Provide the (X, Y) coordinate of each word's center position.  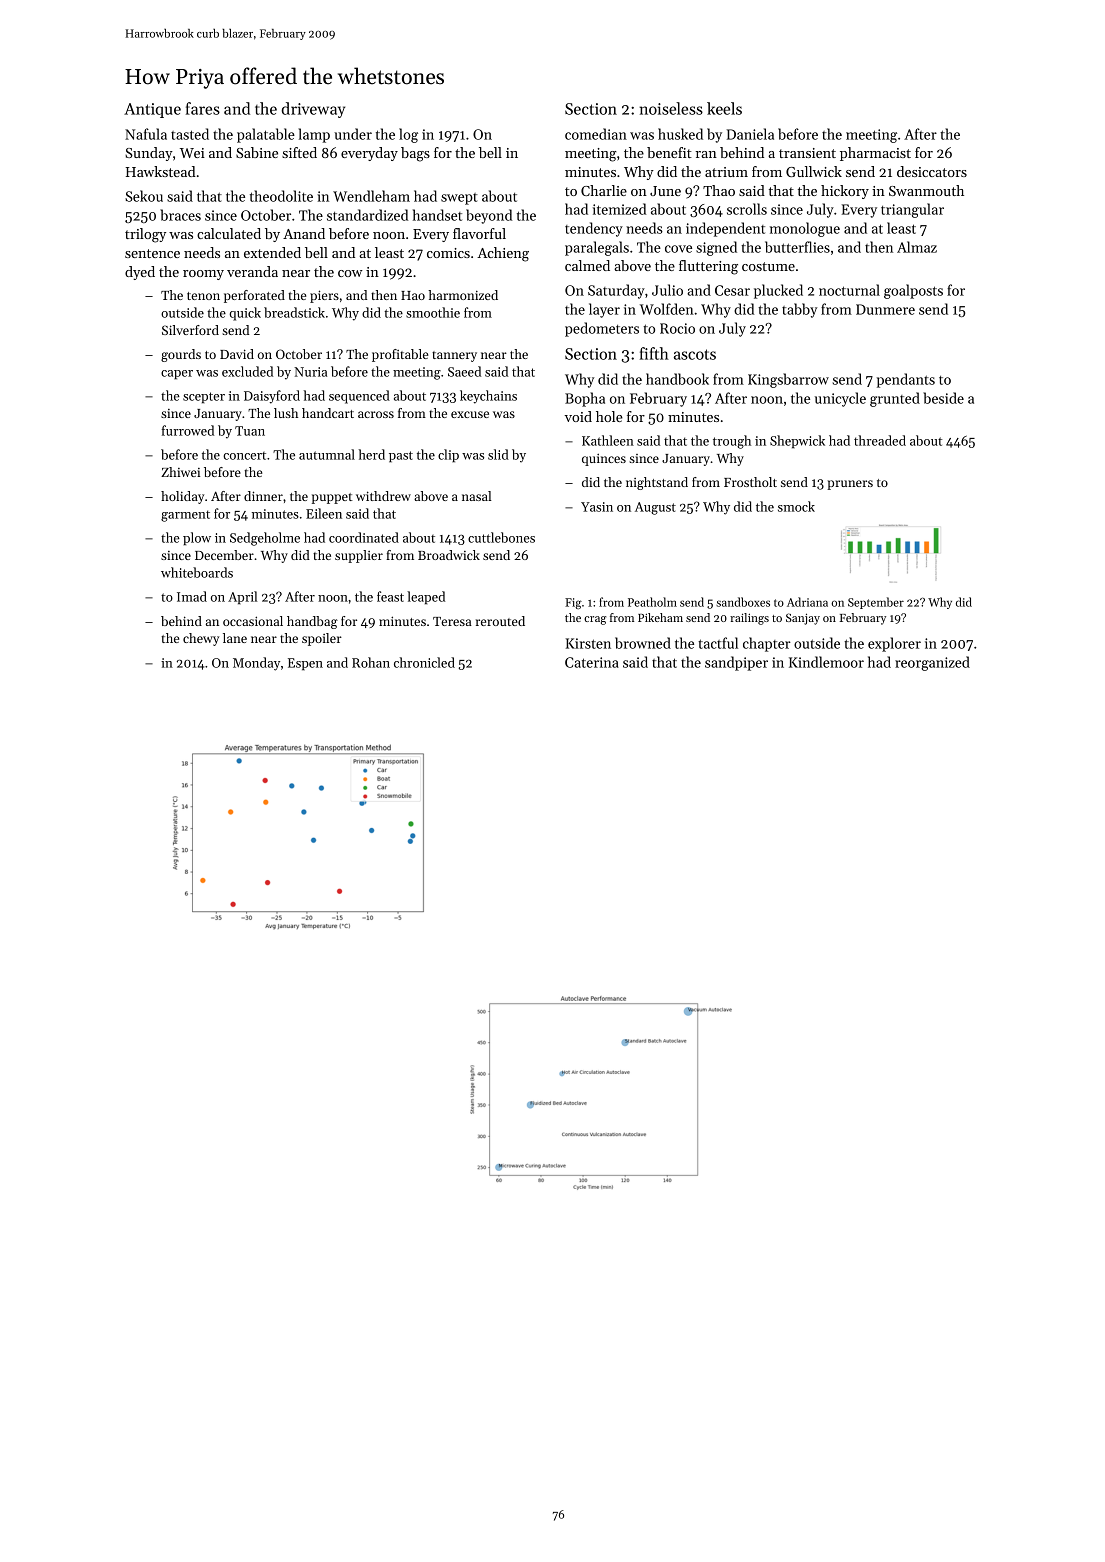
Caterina (592, 662)
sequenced (359, 397)
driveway (313, 110)
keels (724, 108)
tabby (799, 310)
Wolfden (667, 309)
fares (203, 108)
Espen (305, 664)
